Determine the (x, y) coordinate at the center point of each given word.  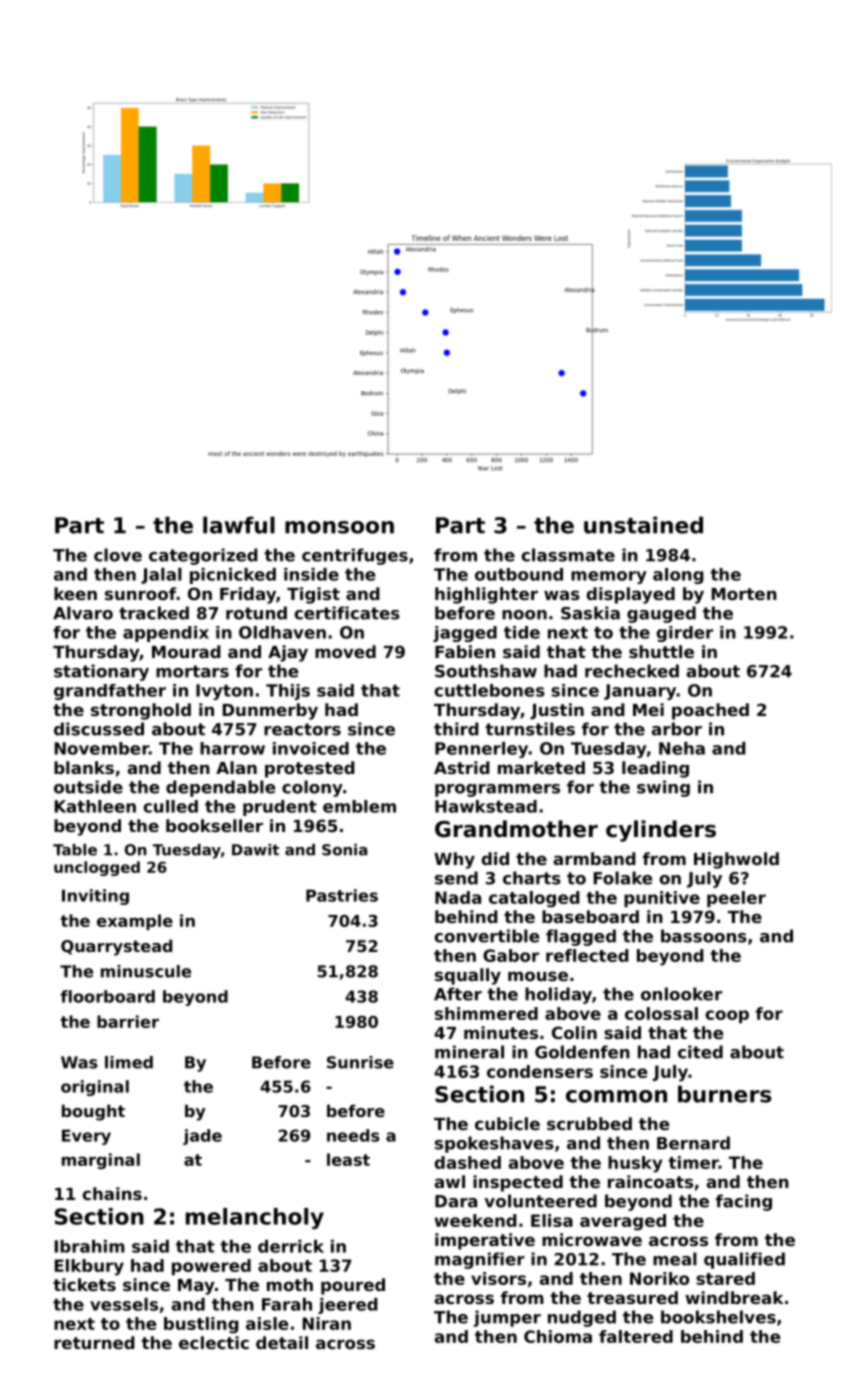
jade (202, 1137)
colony (312, 788)
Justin (557, 711)
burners (724, 1094)
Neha (682, 748)
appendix (166, 634)
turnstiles (530, 729)
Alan (236, 767)
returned (94, 1342)
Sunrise (360, 1062)
